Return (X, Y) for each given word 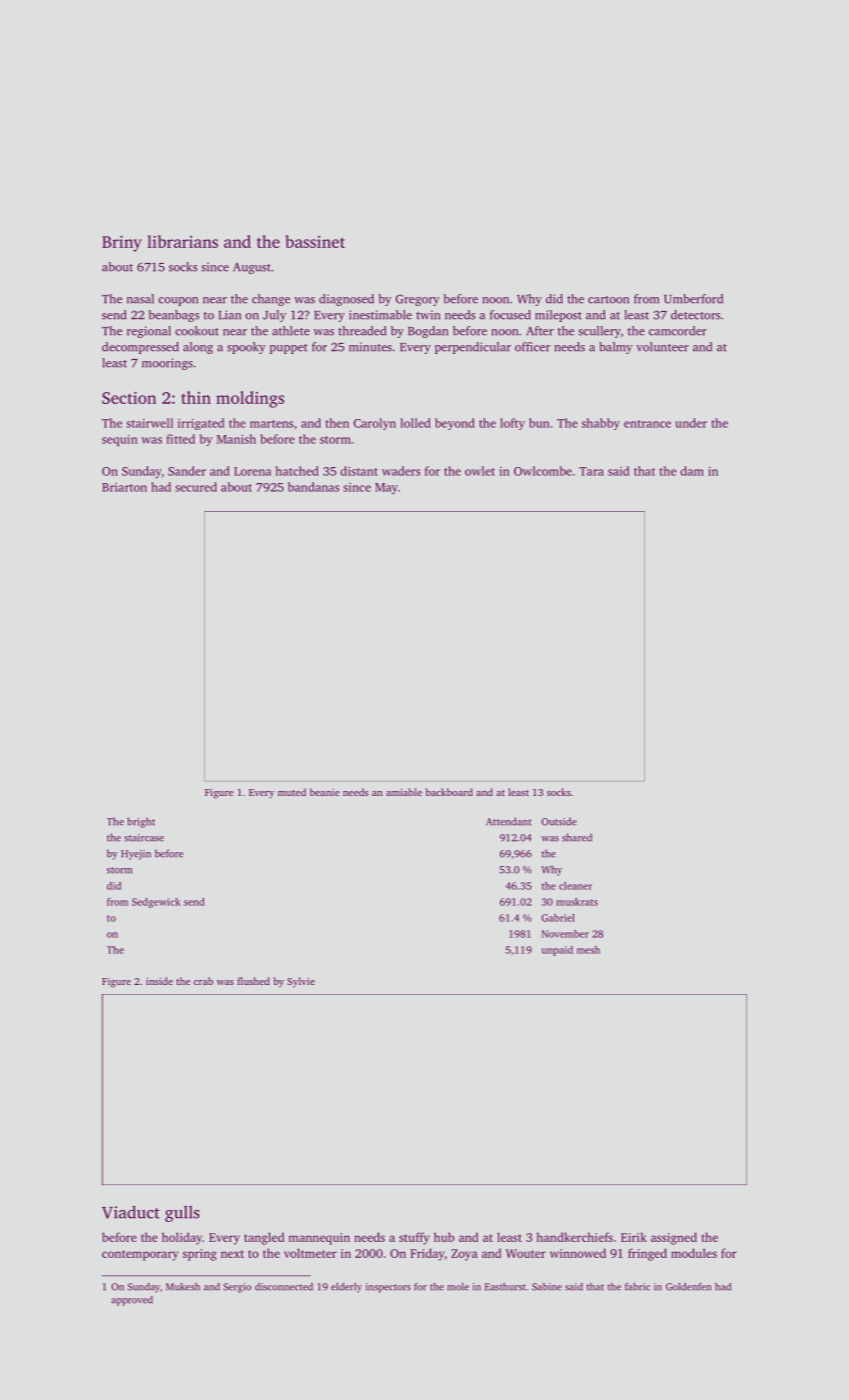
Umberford (693, 299)
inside (159, 981)
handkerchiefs (575, 1237)
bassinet (315, 241)
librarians (182, 241)
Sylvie (301, 982)
